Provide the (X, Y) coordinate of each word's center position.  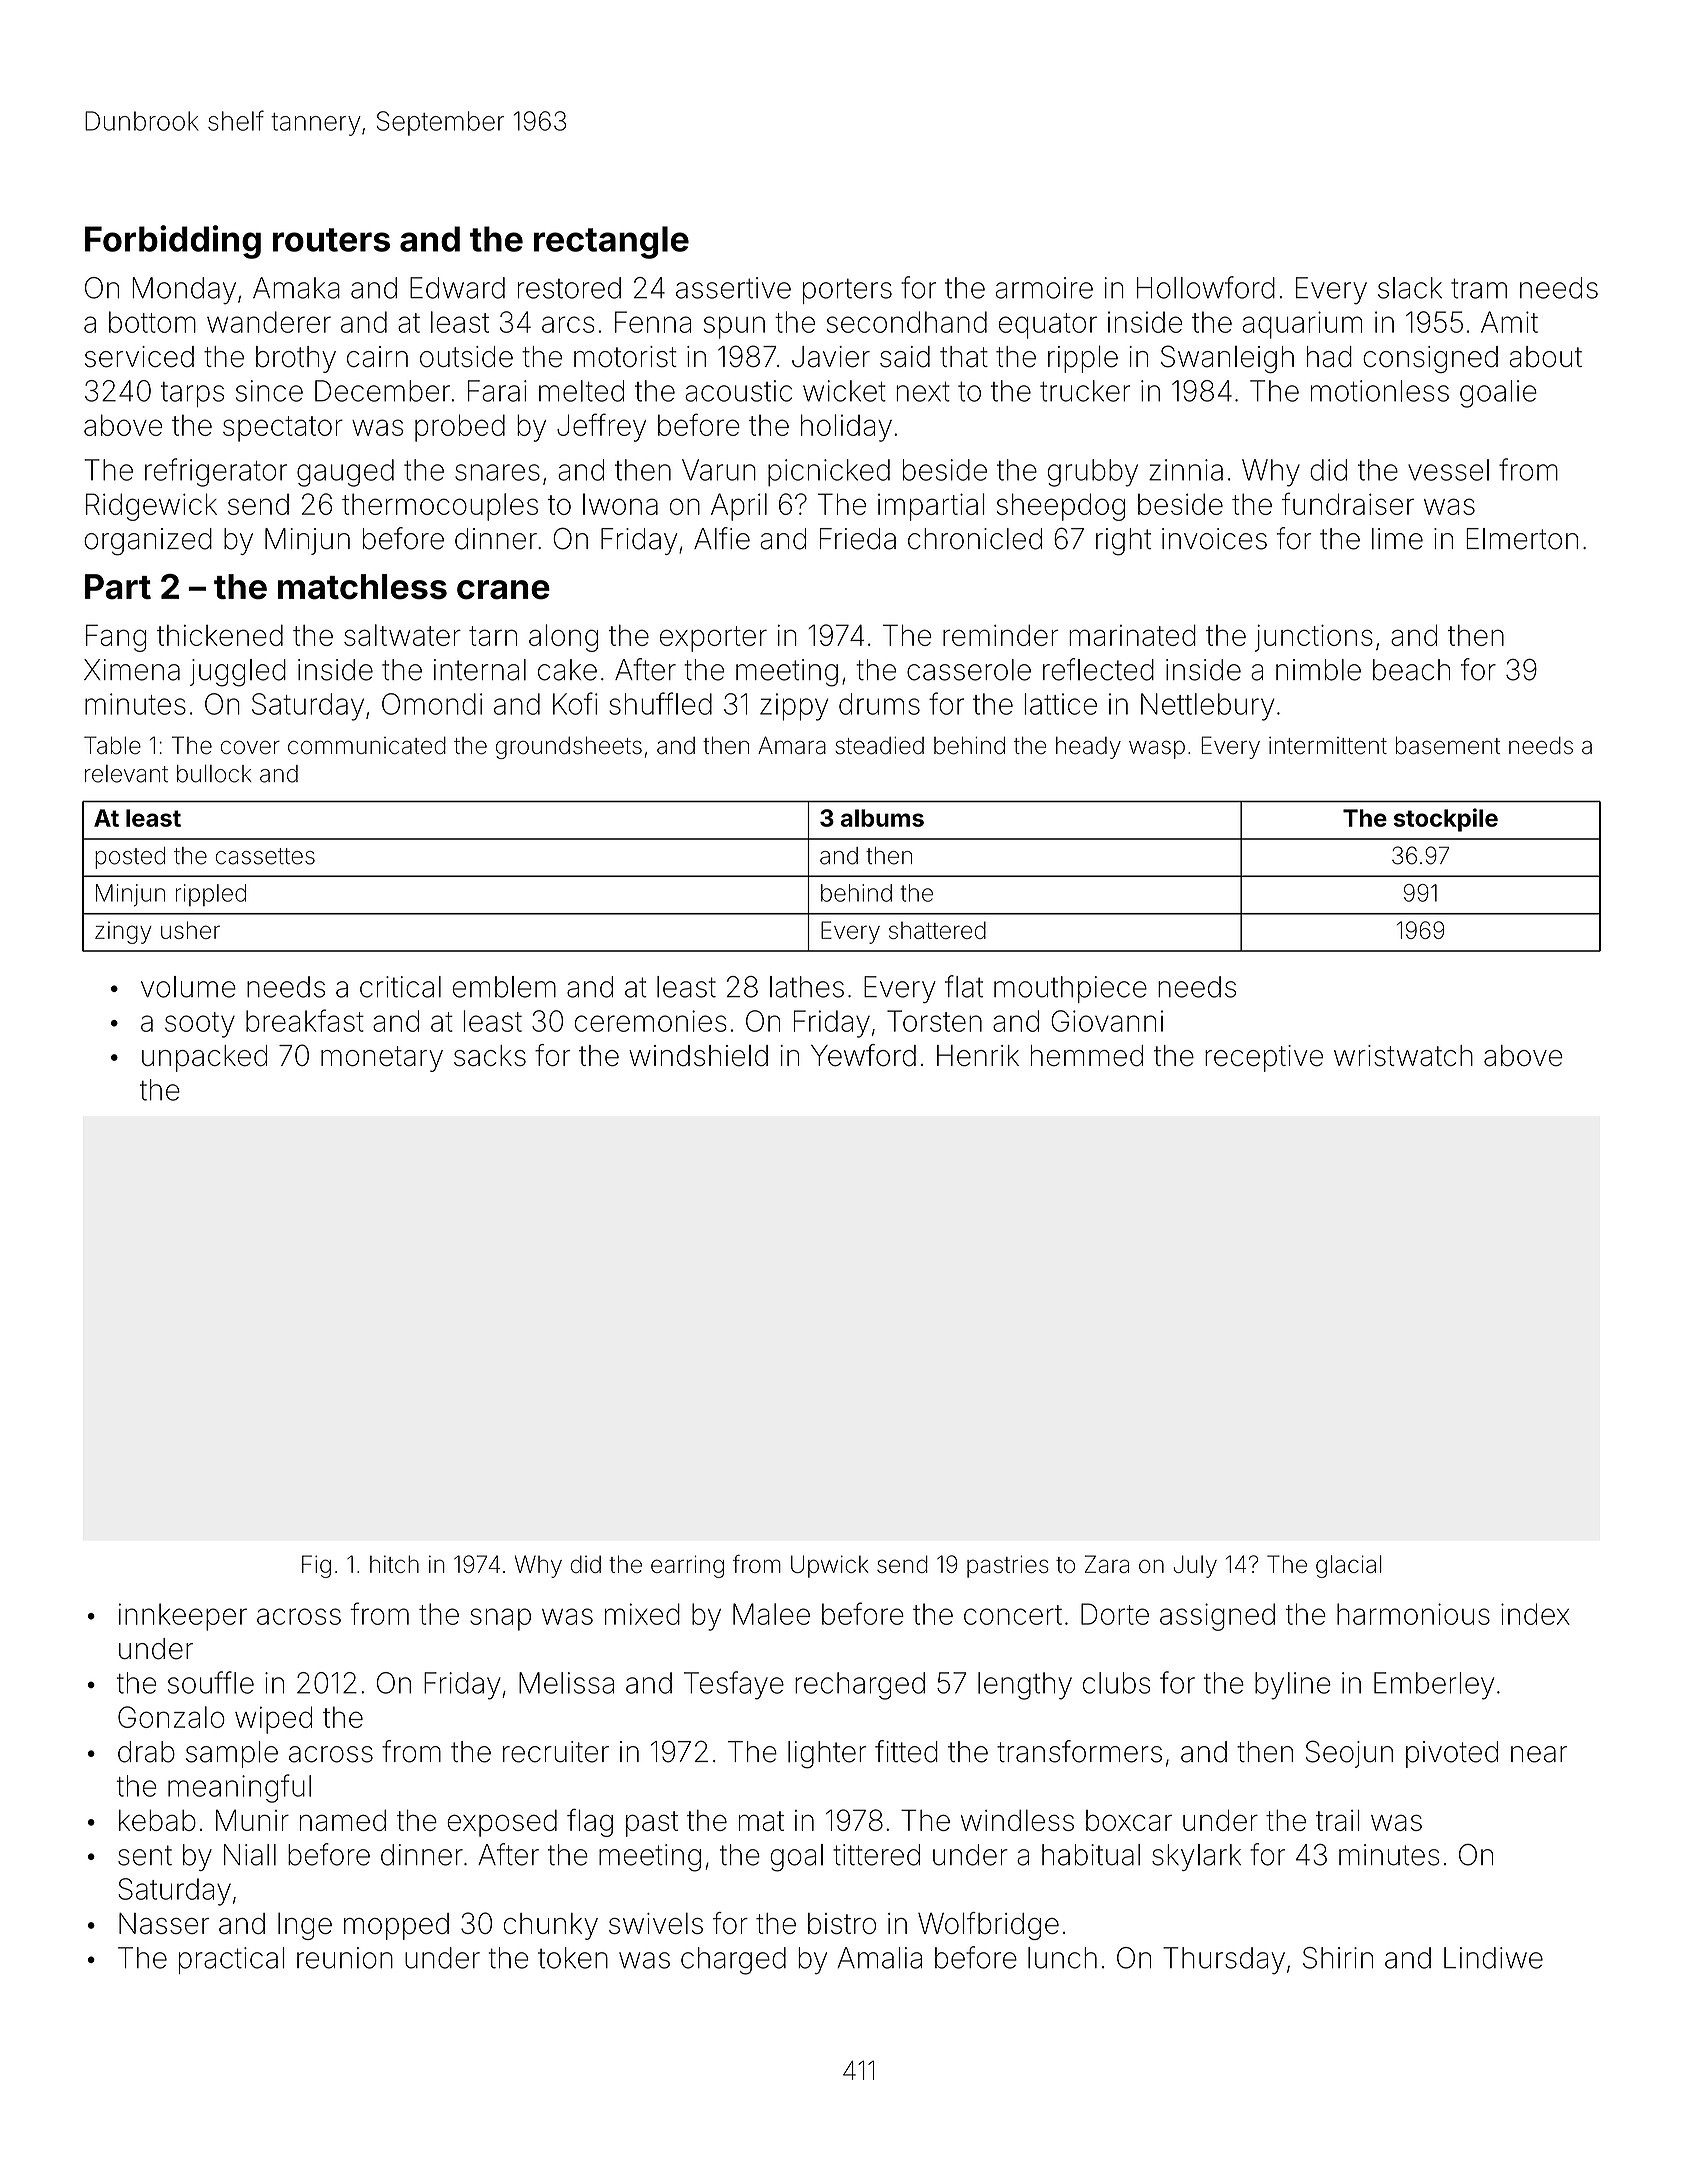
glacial (1349, 1566)
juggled (238, 673)
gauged (345, 473)
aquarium (1302, 325)
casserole (969, 670)
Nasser (164, 1923)
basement (1448, 745)
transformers (1079, 1751)
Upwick (830, 1566)
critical (400, 987)
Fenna (653, 322)
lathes (807, 987)
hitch (394, 1564)
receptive (1264, 1058)
